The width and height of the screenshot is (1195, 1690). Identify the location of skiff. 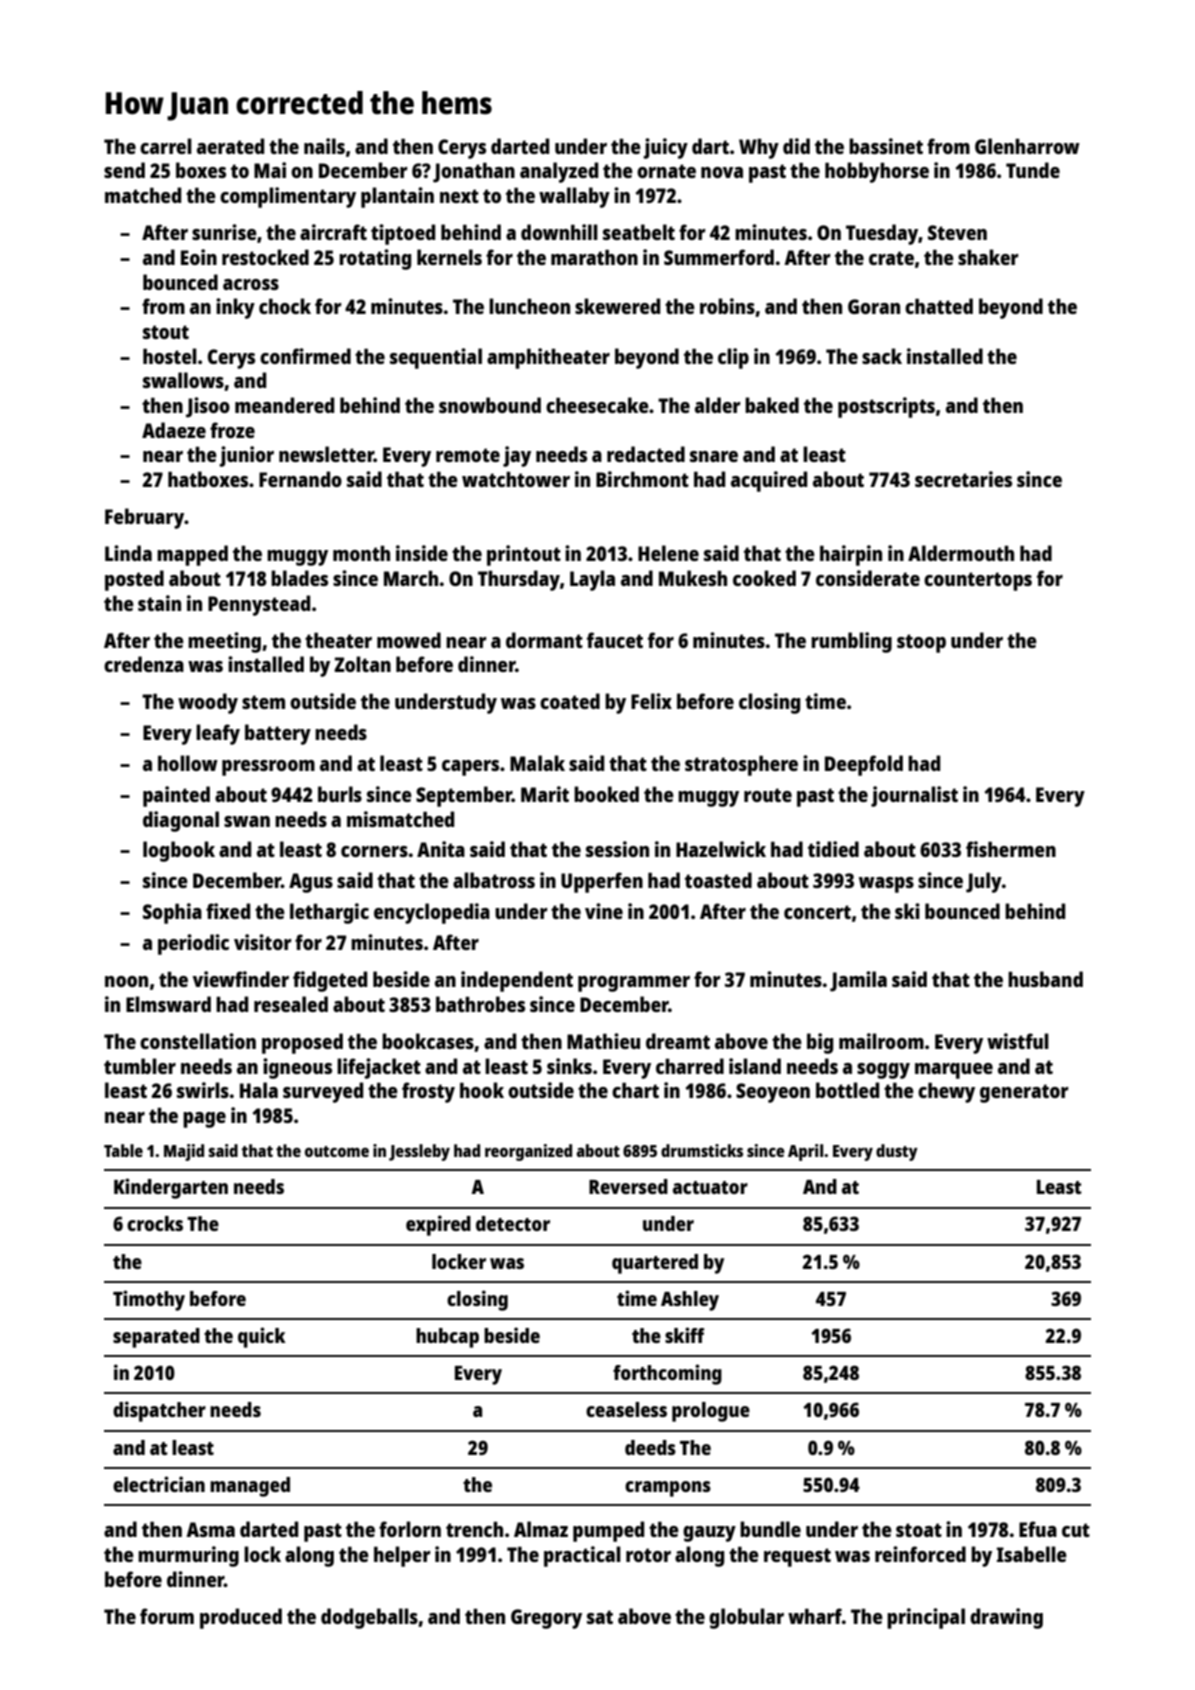
(684, 1335).
